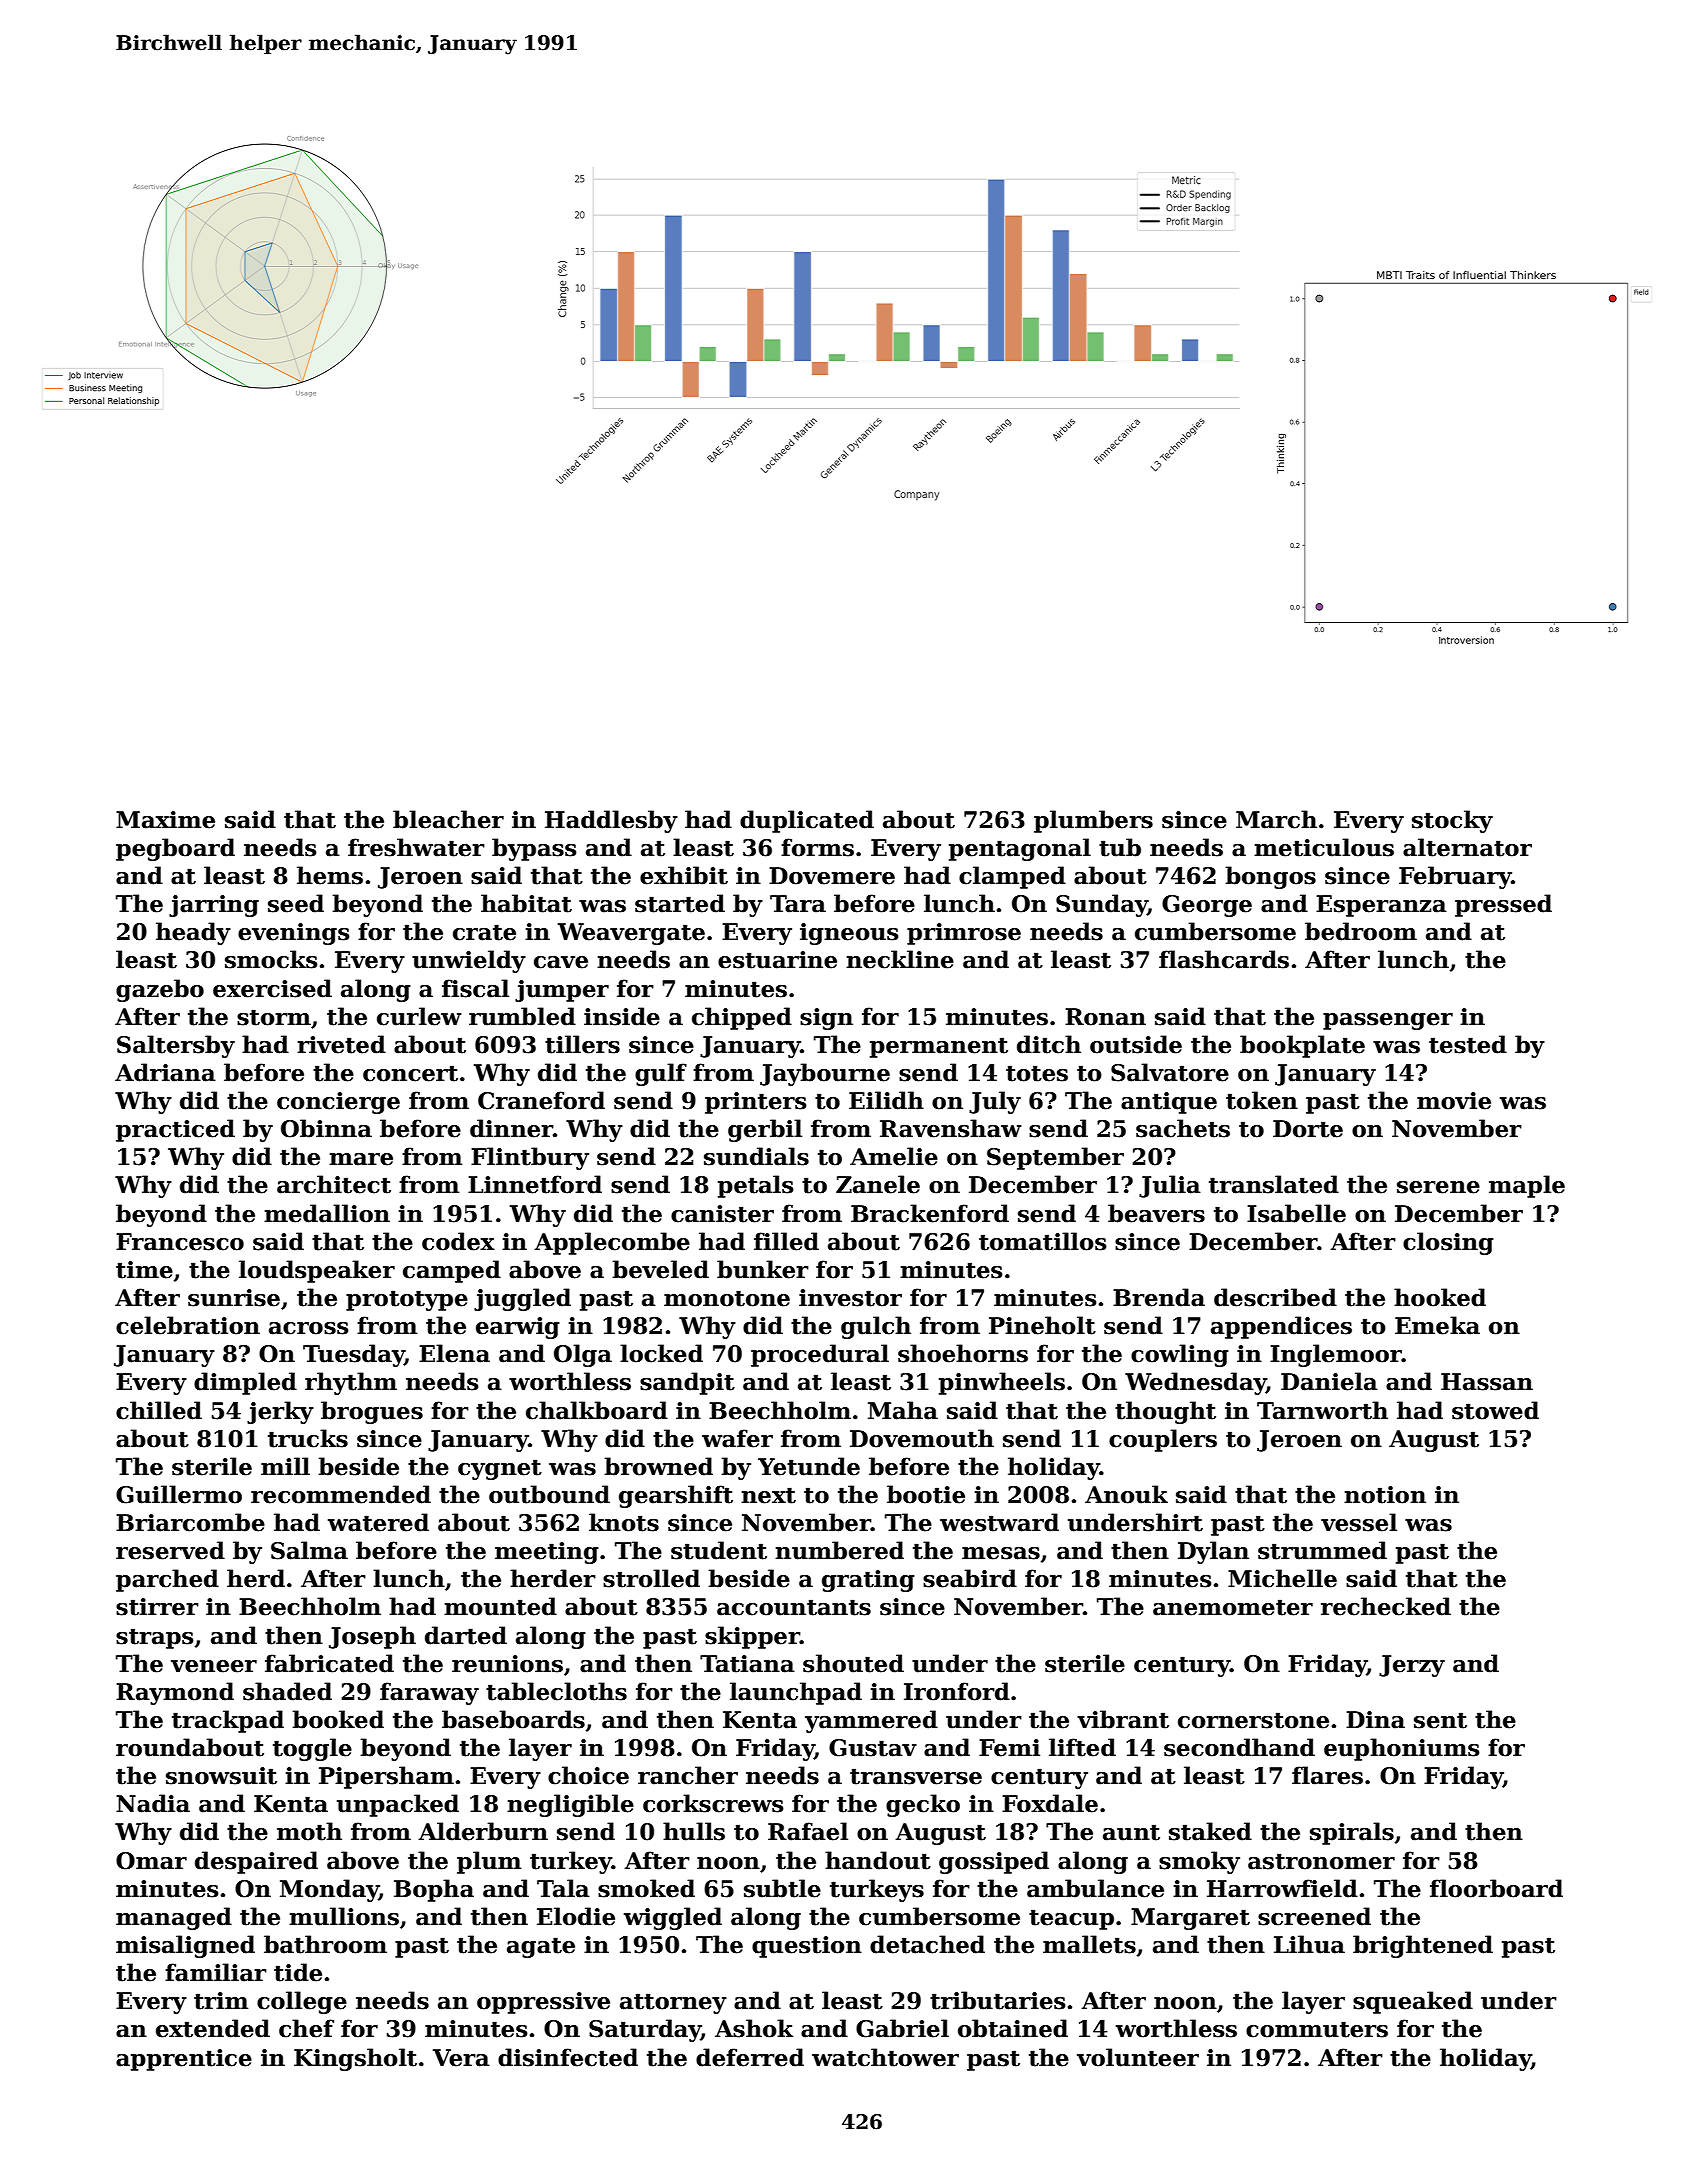  What do you see at coordinates (999, 1522) in the image?
I see `westward` at bounding box center [999, 1522].
